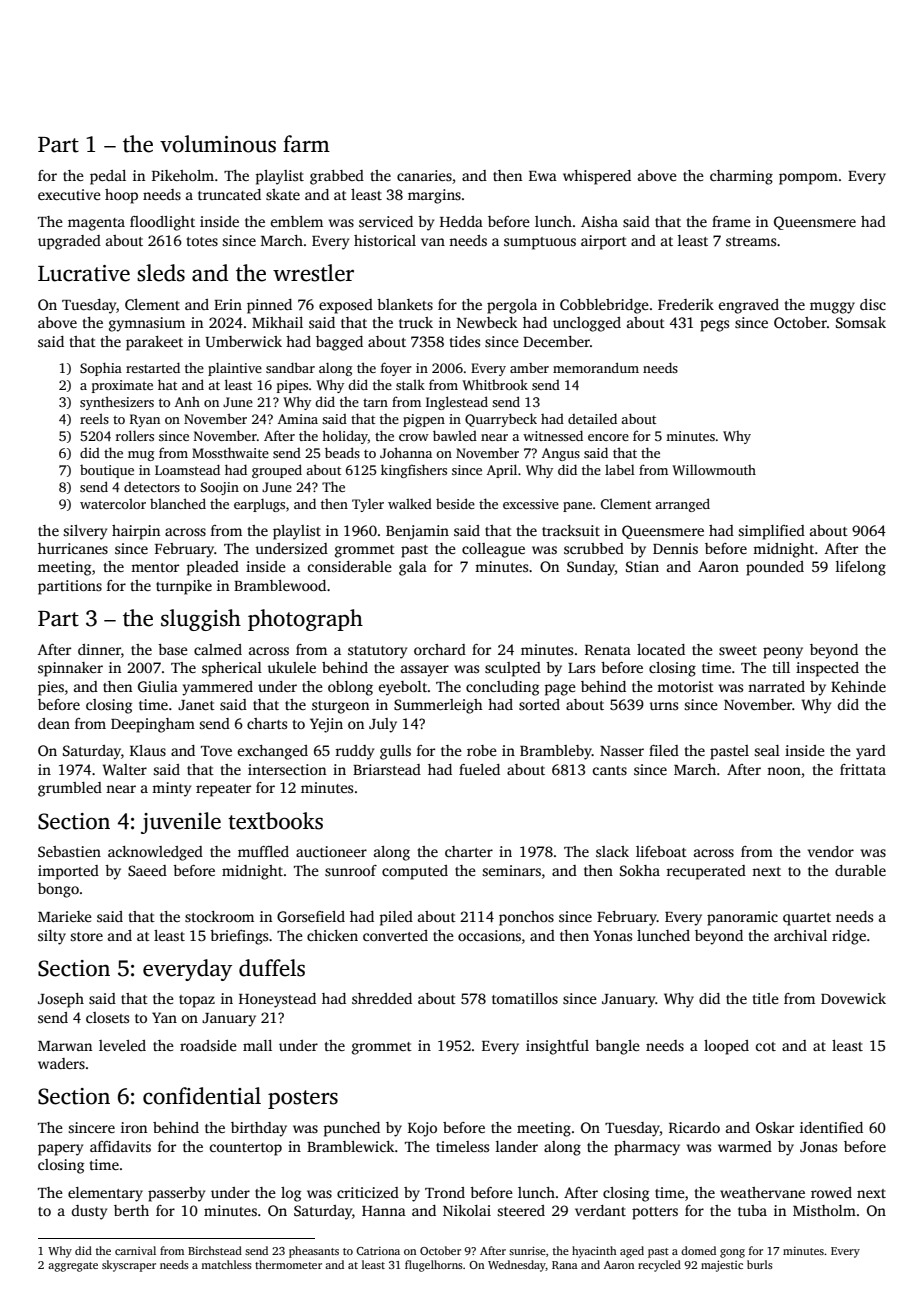 The height and width of the screenshot is (1308, 924). Describe the element at coordinates (557, 1047) in the screenshot. I see `insightful` at that location.
